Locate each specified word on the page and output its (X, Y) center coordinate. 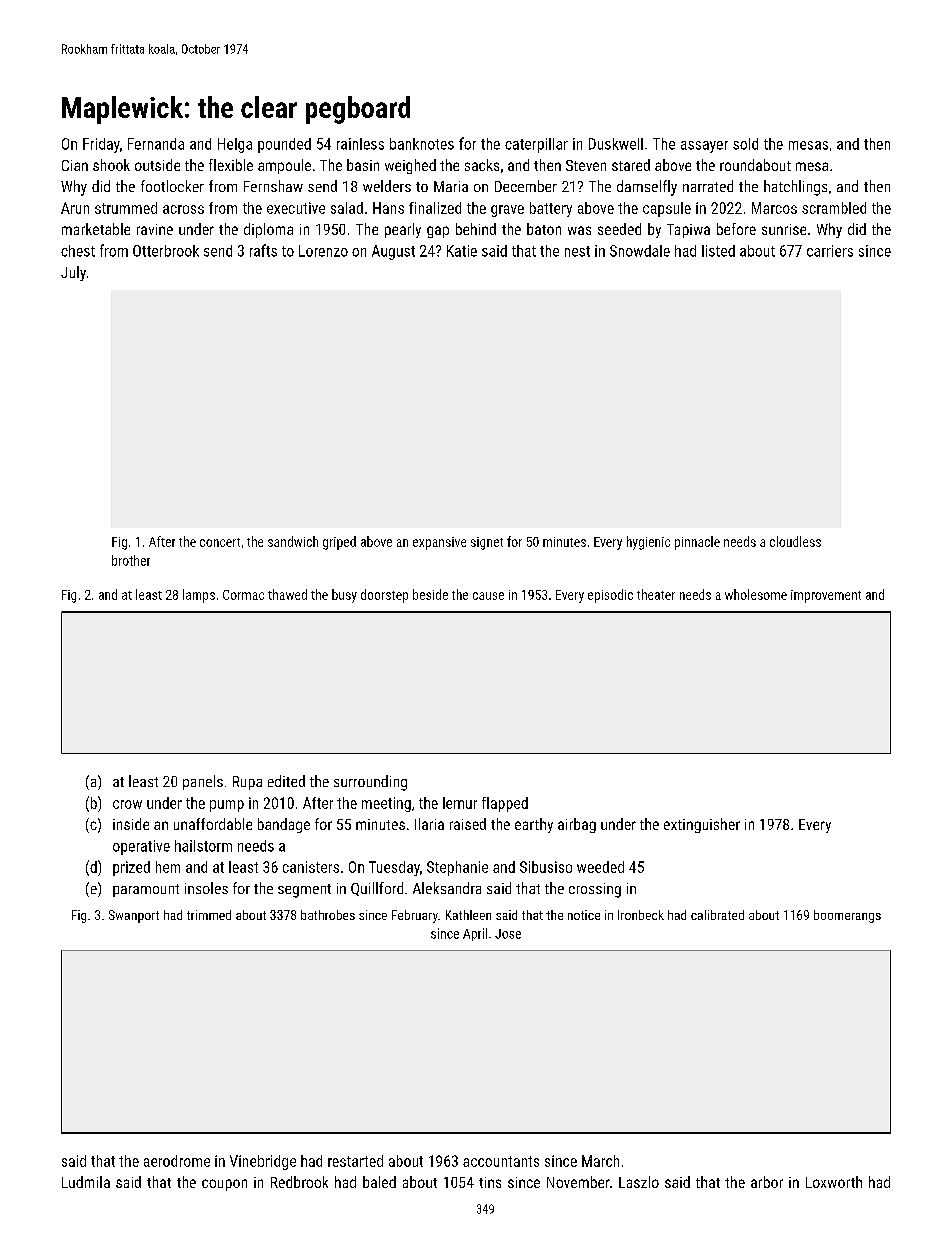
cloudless (795, 541)
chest (78, 251)
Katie (462, 251)
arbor (767, 1182)
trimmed (209, 915)
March (600, 1161)
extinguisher (702, 825)
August (393, 252)
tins (490, 1182)
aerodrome (177, 1161)
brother (131, 560)
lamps (199, 596)
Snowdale (640, 251)
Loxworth (834, 1182)
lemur (460, 803)
